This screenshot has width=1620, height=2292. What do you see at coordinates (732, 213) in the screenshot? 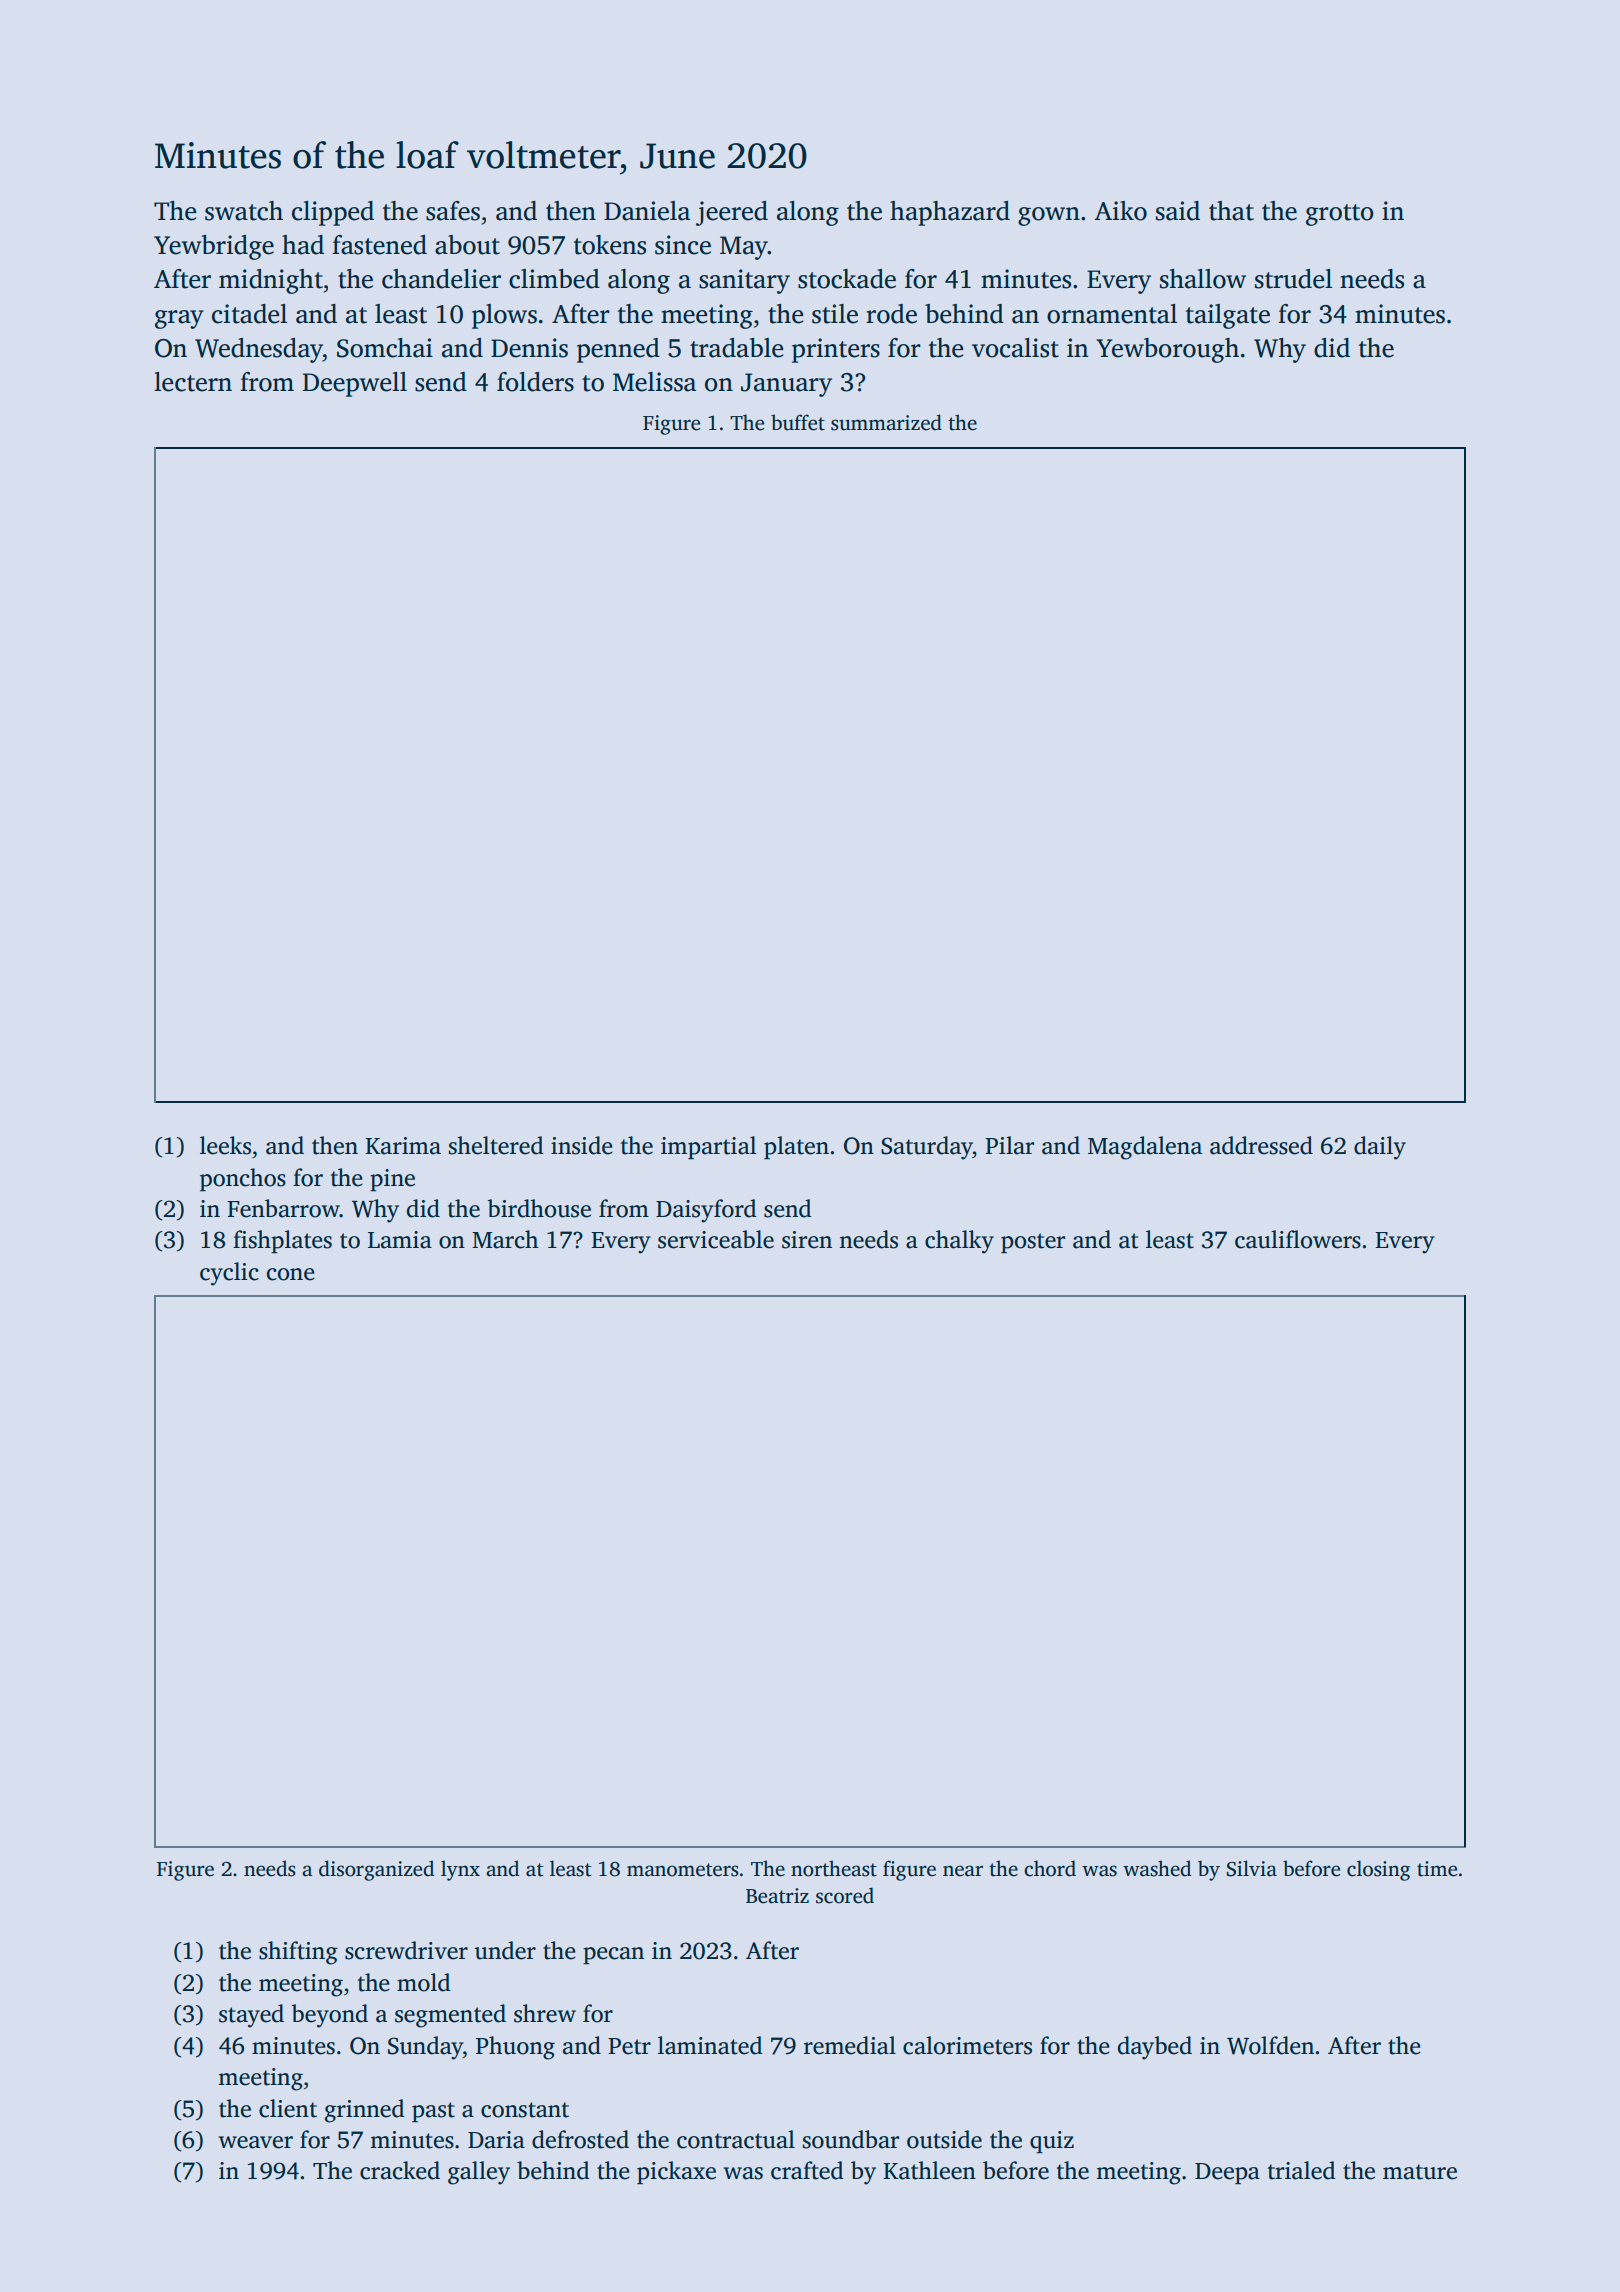
I see `jeered` at bounding box center [732, 213].
